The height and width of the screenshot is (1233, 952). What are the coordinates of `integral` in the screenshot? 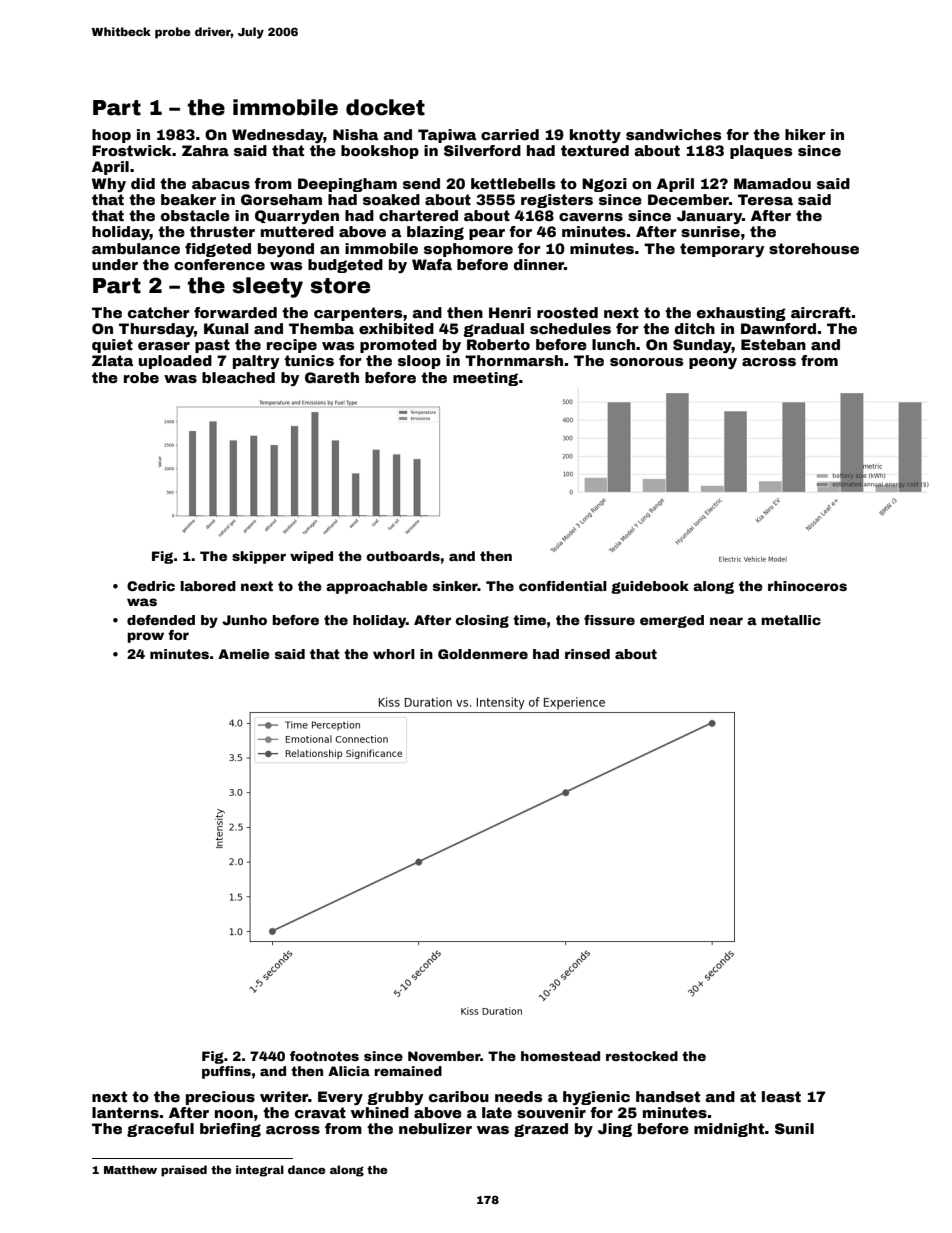 It's located at (260, 1171).
